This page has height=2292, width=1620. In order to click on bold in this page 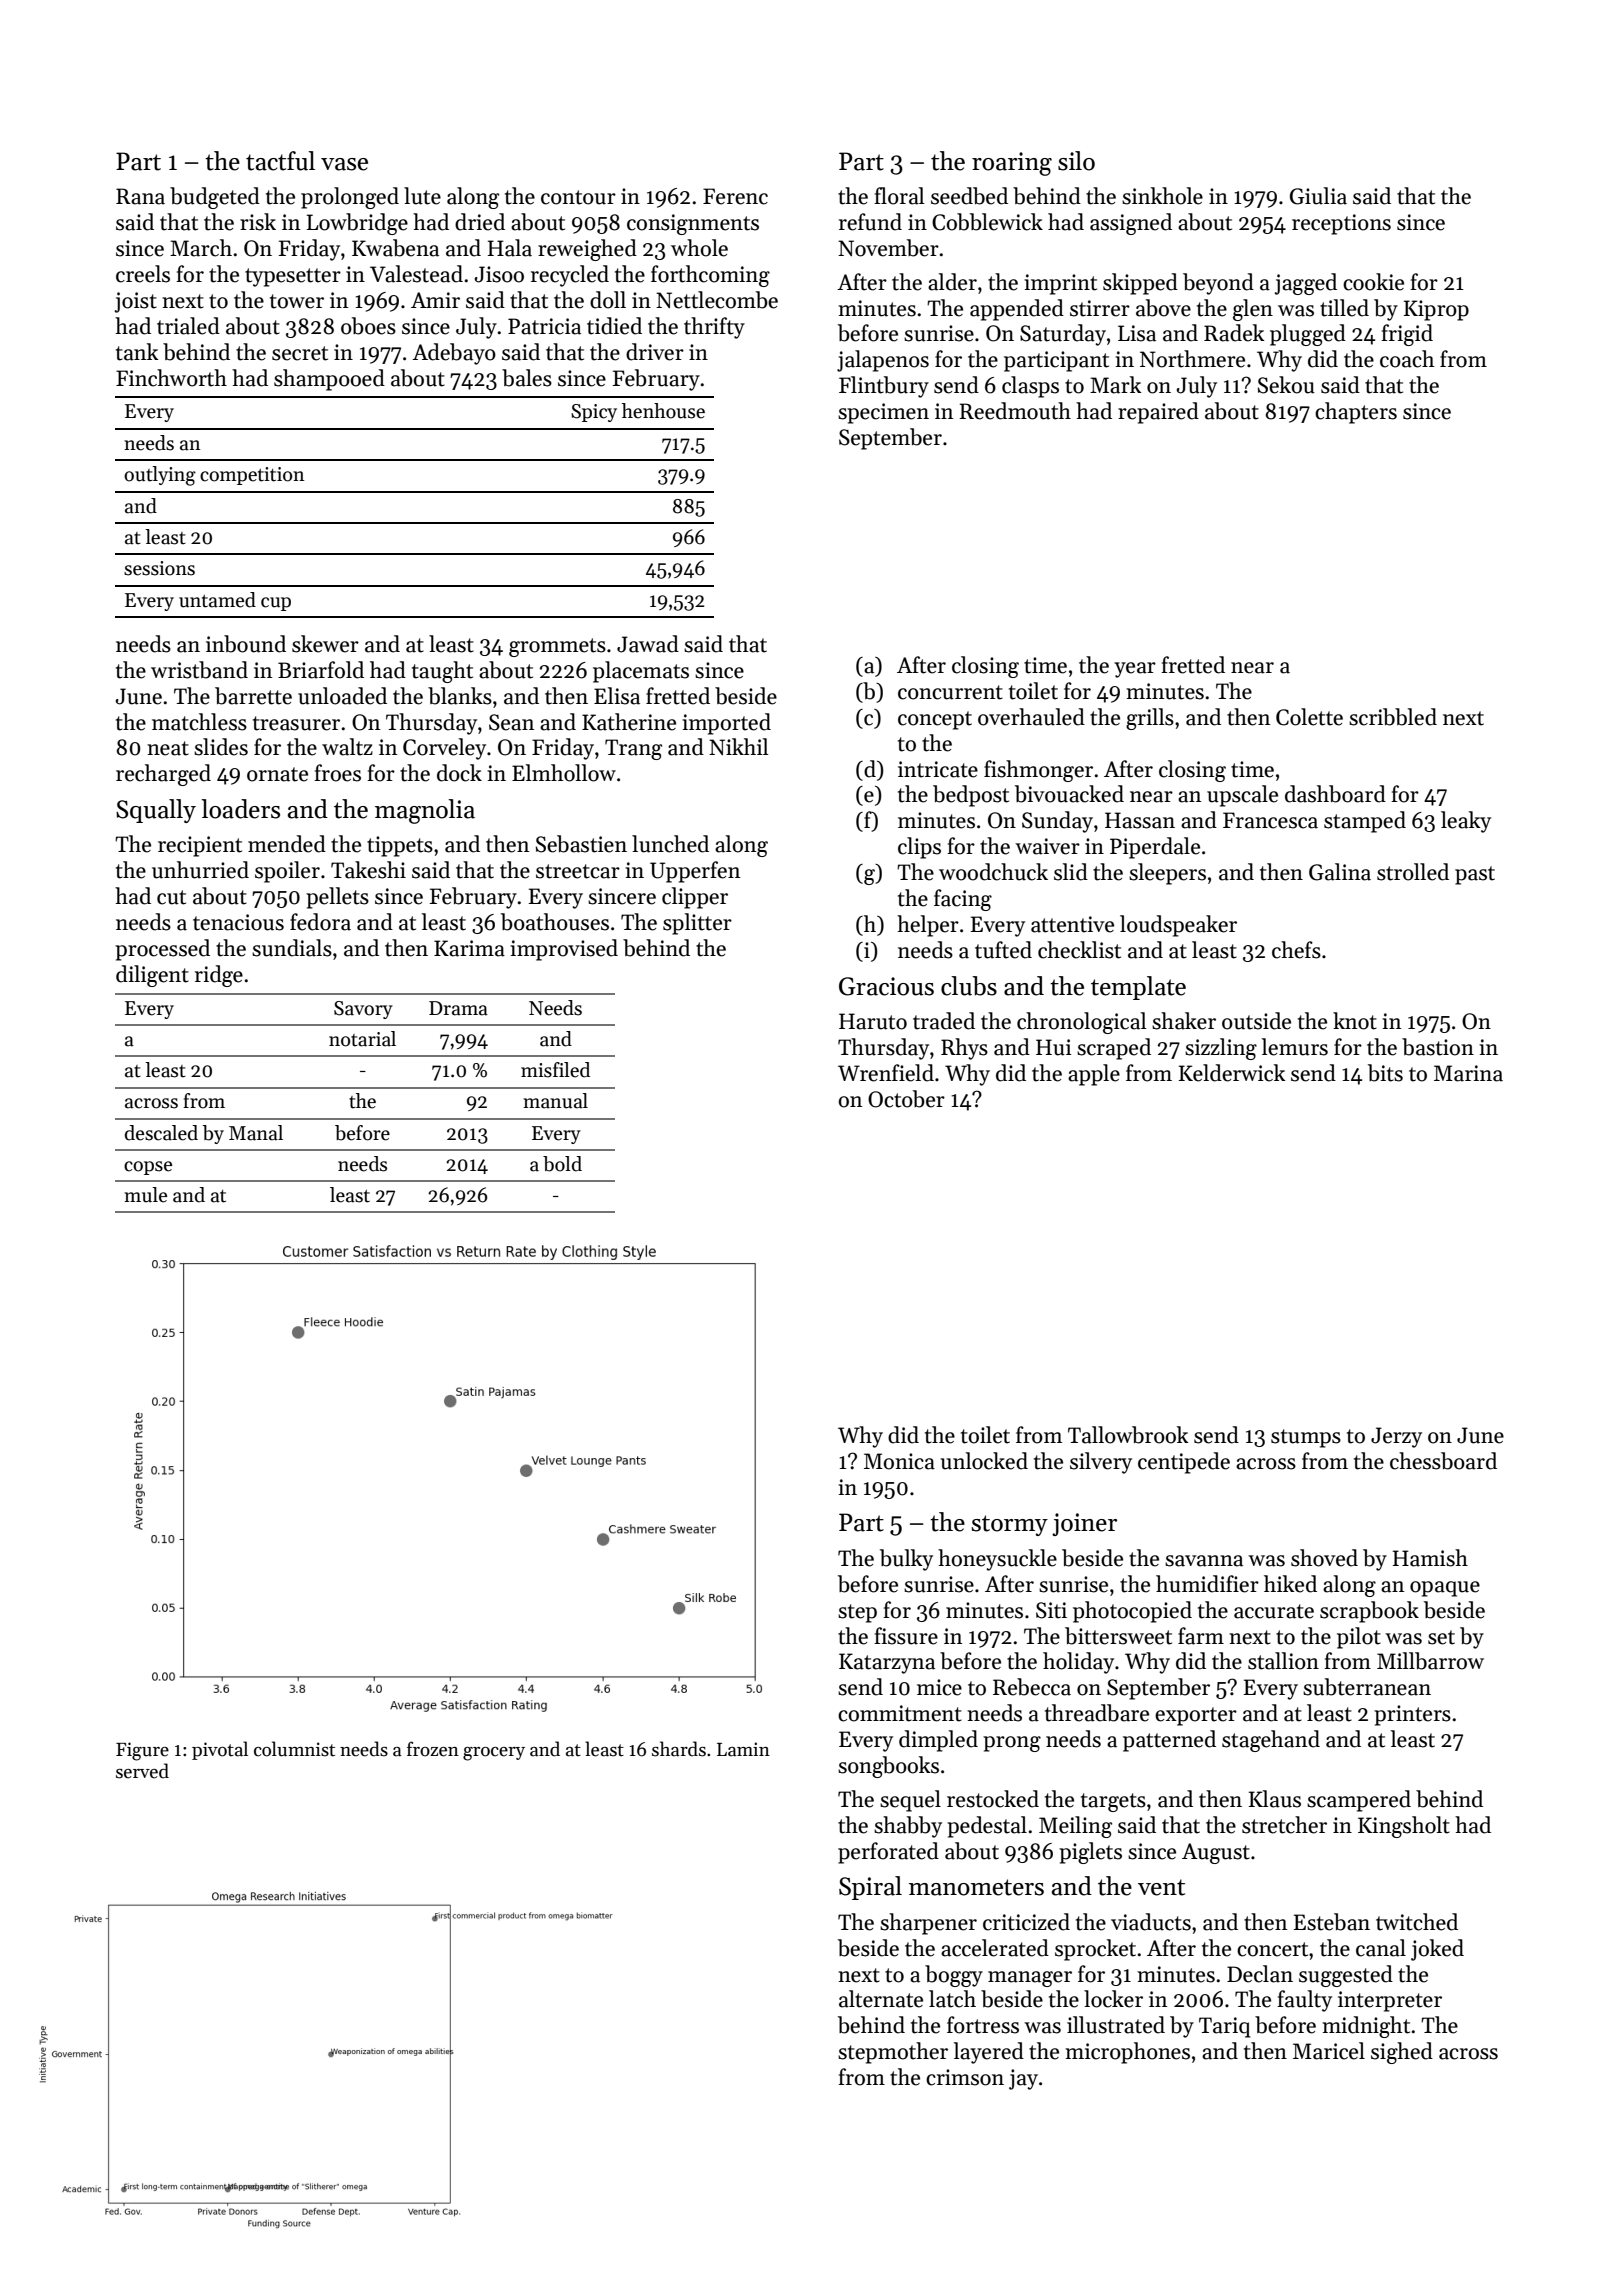, I will do `click(562, 1164)`.
